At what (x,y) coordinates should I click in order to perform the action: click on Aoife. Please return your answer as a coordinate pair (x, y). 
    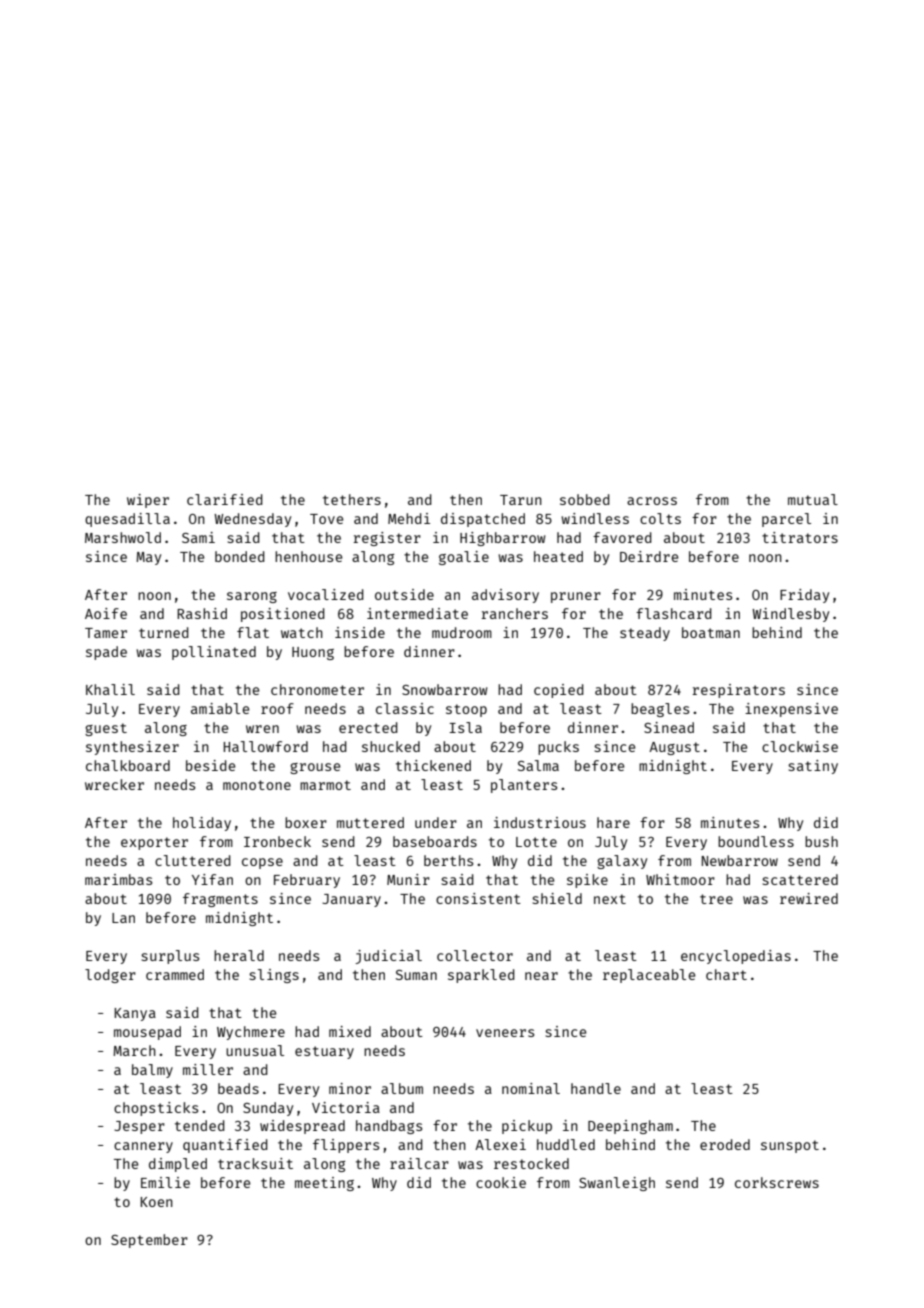
    Looking at the image, I should click on (106, 613).
